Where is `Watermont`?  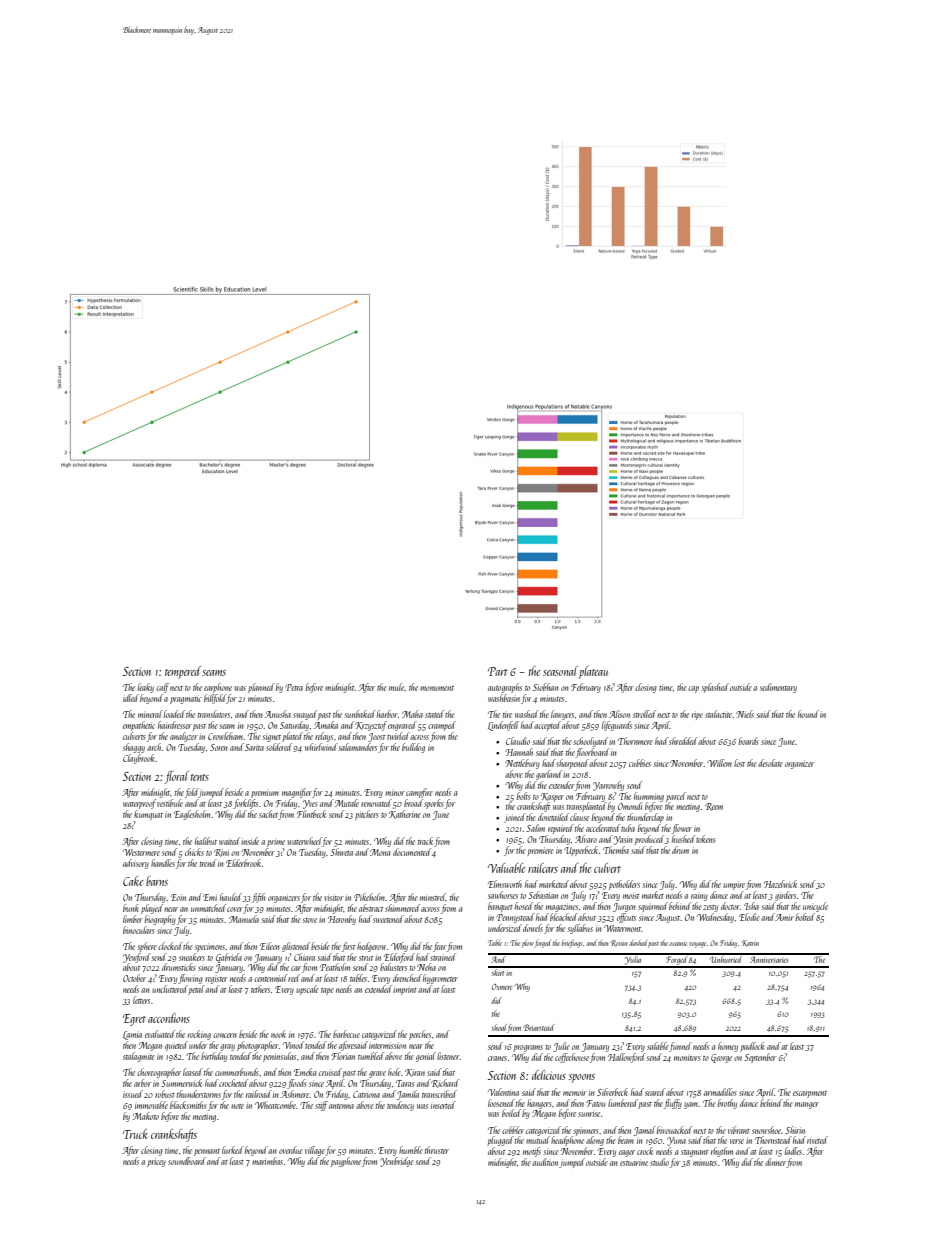 Watermont is located at coordinates (623, 928).
